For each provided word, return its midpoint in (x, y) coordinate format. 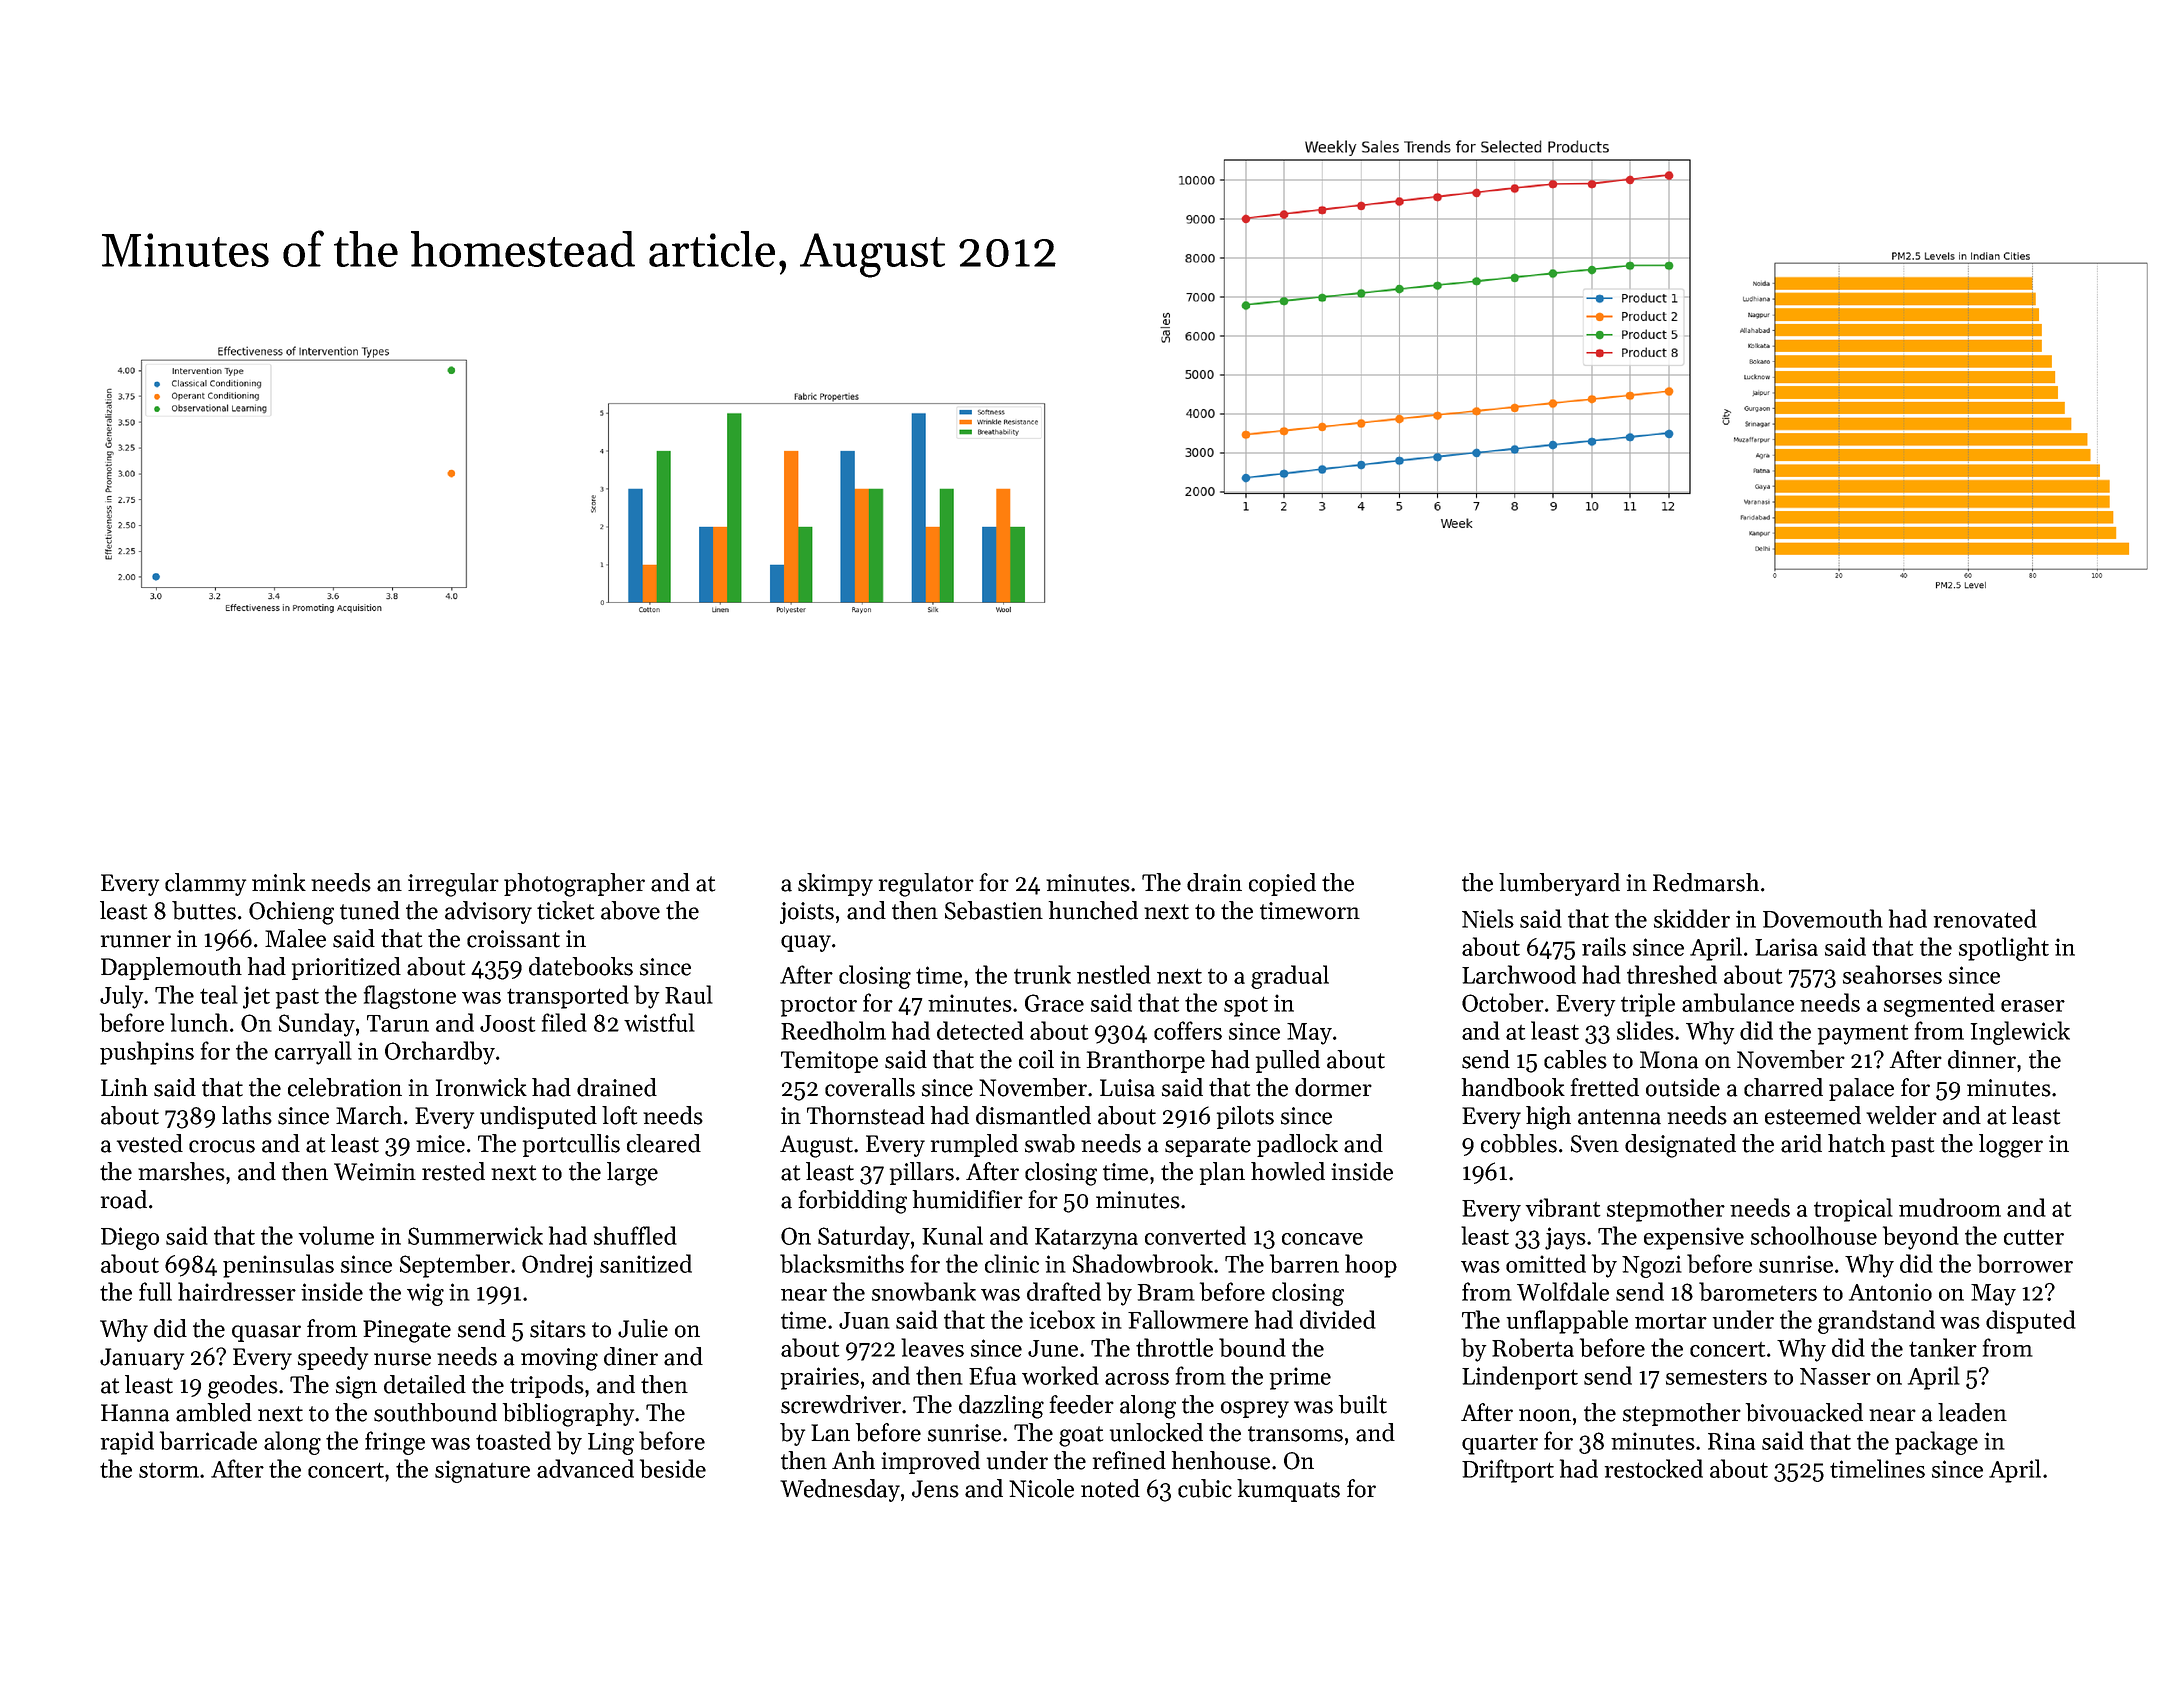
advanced (585, 1468)
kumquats (1288, 1490)
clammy (205, 884)
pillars (922, 1173)
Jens (935, 1489)
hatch (1856, 1143)
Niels (1488, 918)
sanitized (646, 1263)
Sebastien (994, 910)
